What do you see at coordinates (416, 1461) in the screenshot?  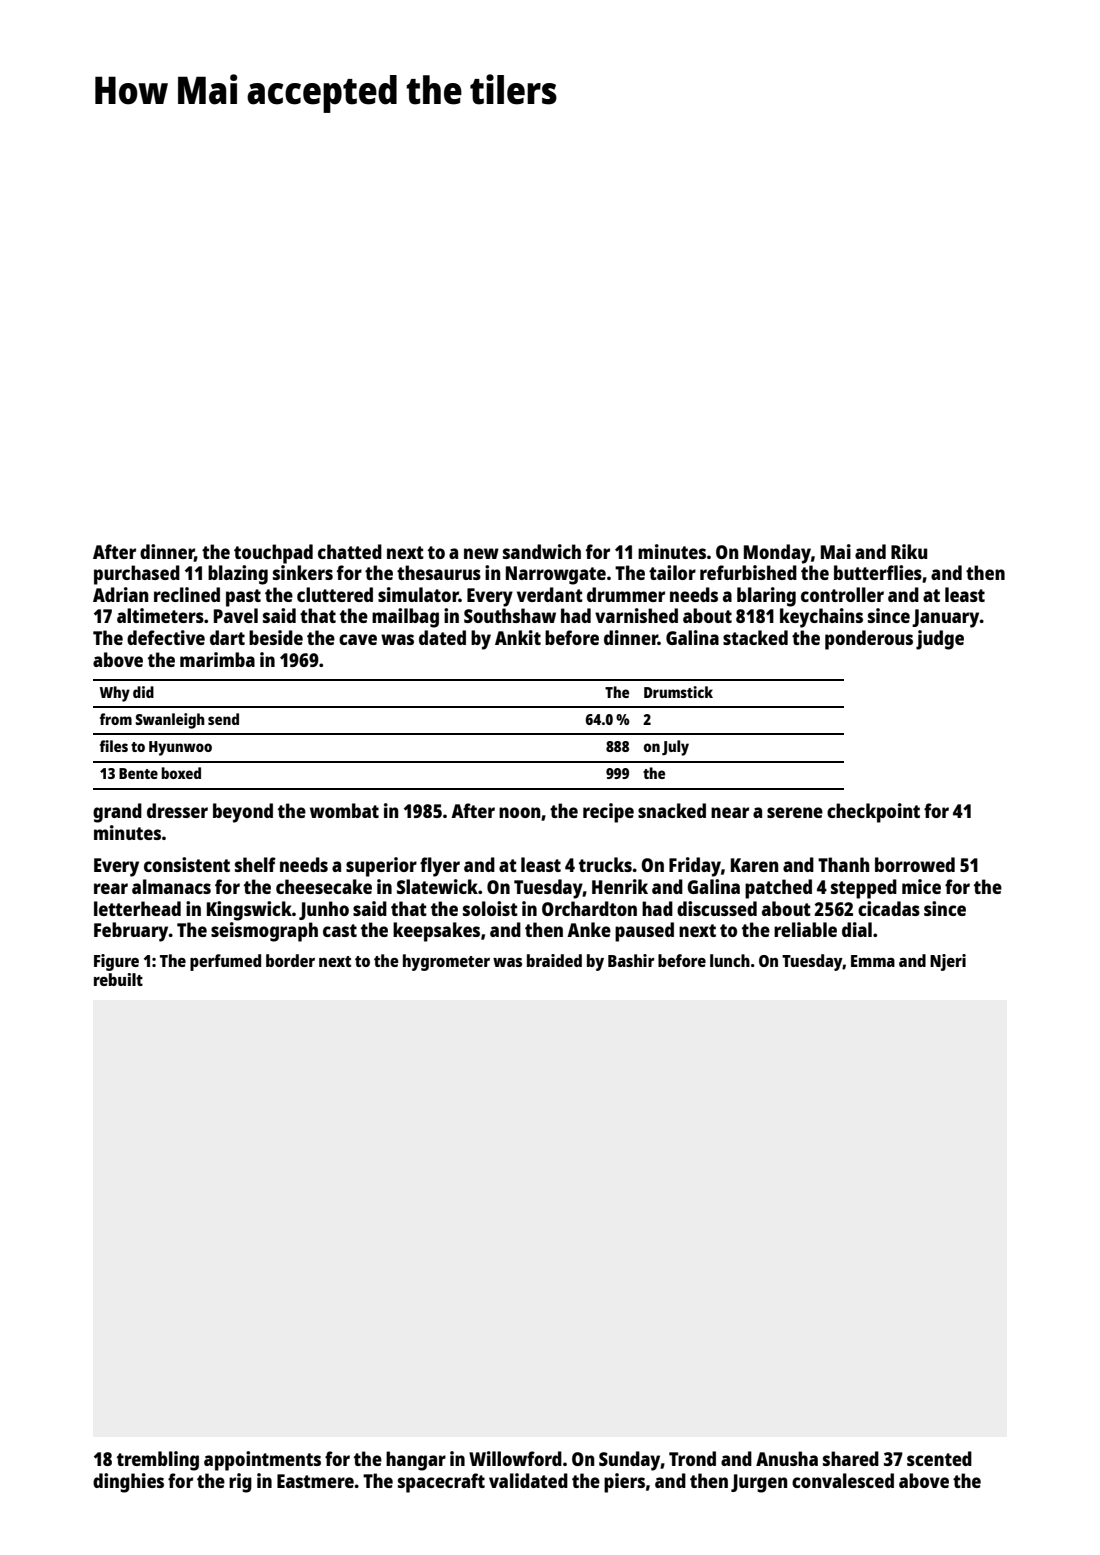 I see `hangar` at bounding box center [416, 1461].
